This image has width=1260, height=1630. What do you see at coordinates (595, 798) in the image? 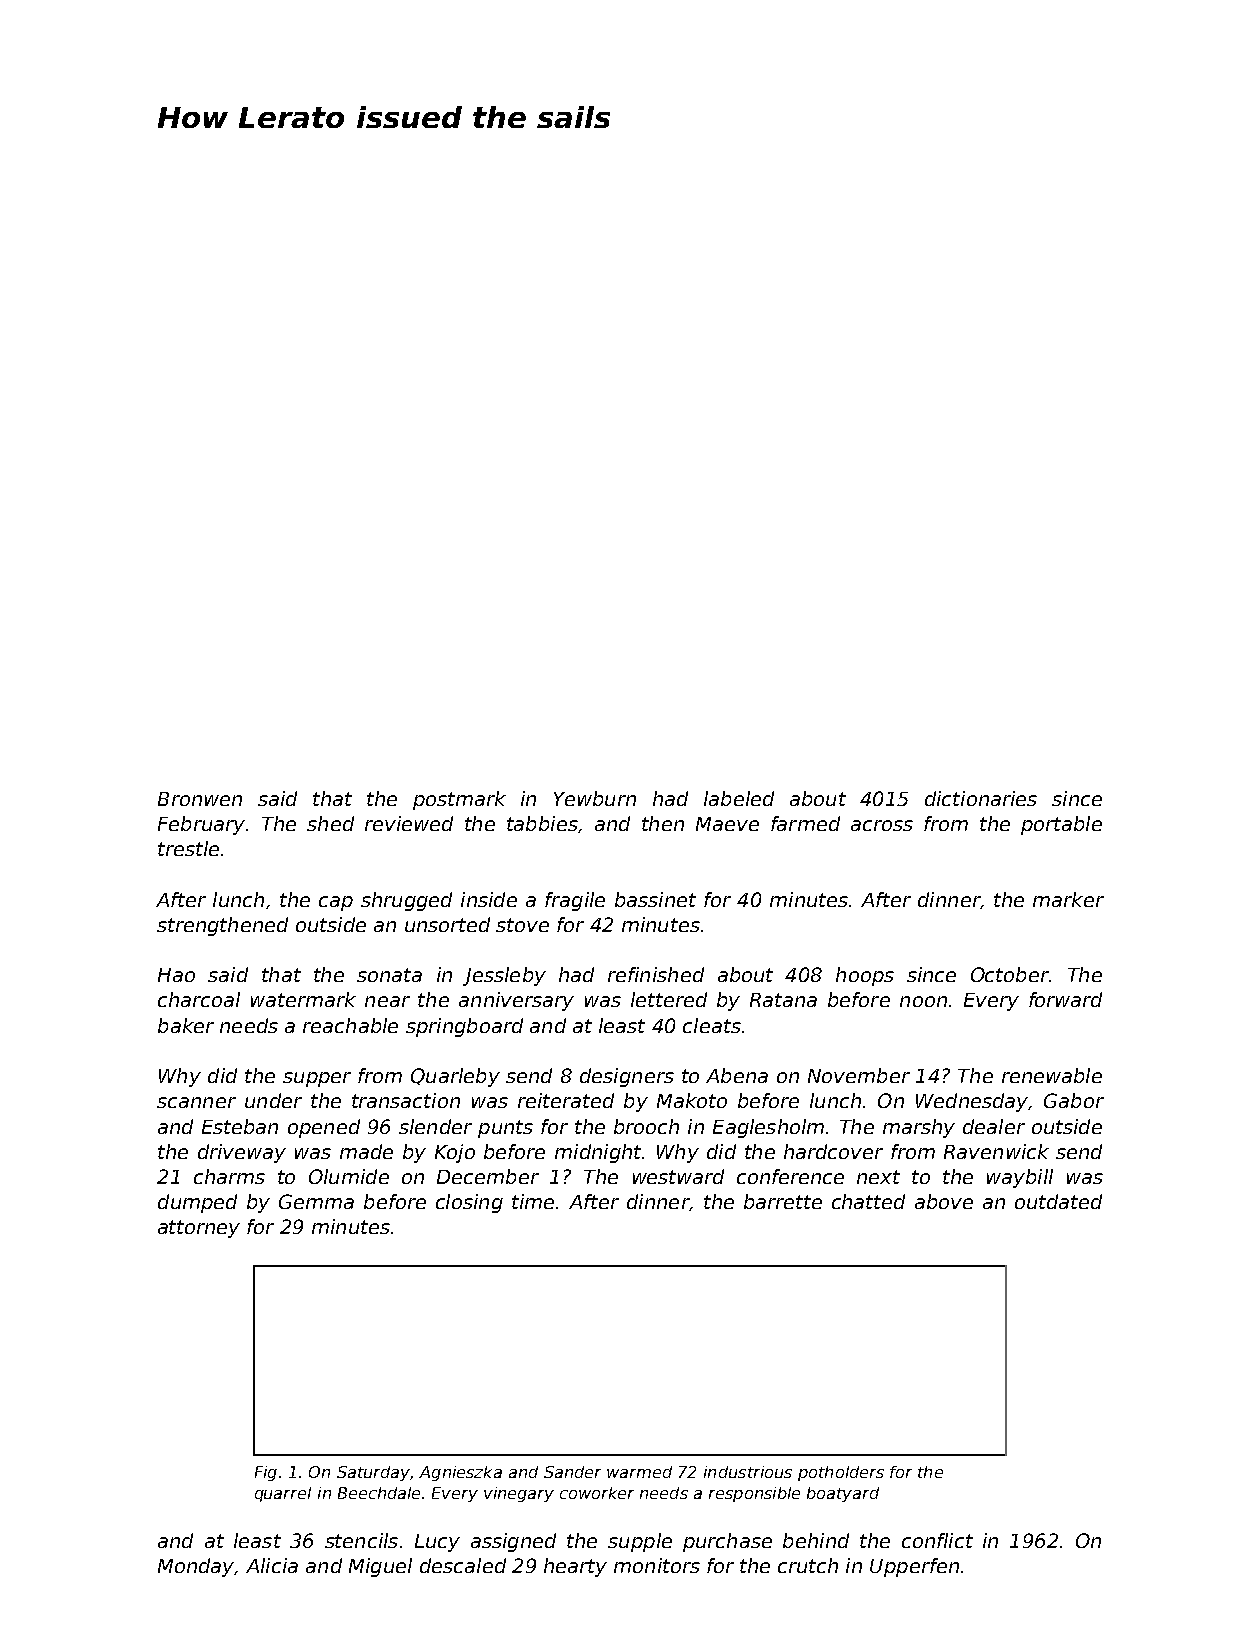
I see `Yewburn` at bounding box center [595, 798].
